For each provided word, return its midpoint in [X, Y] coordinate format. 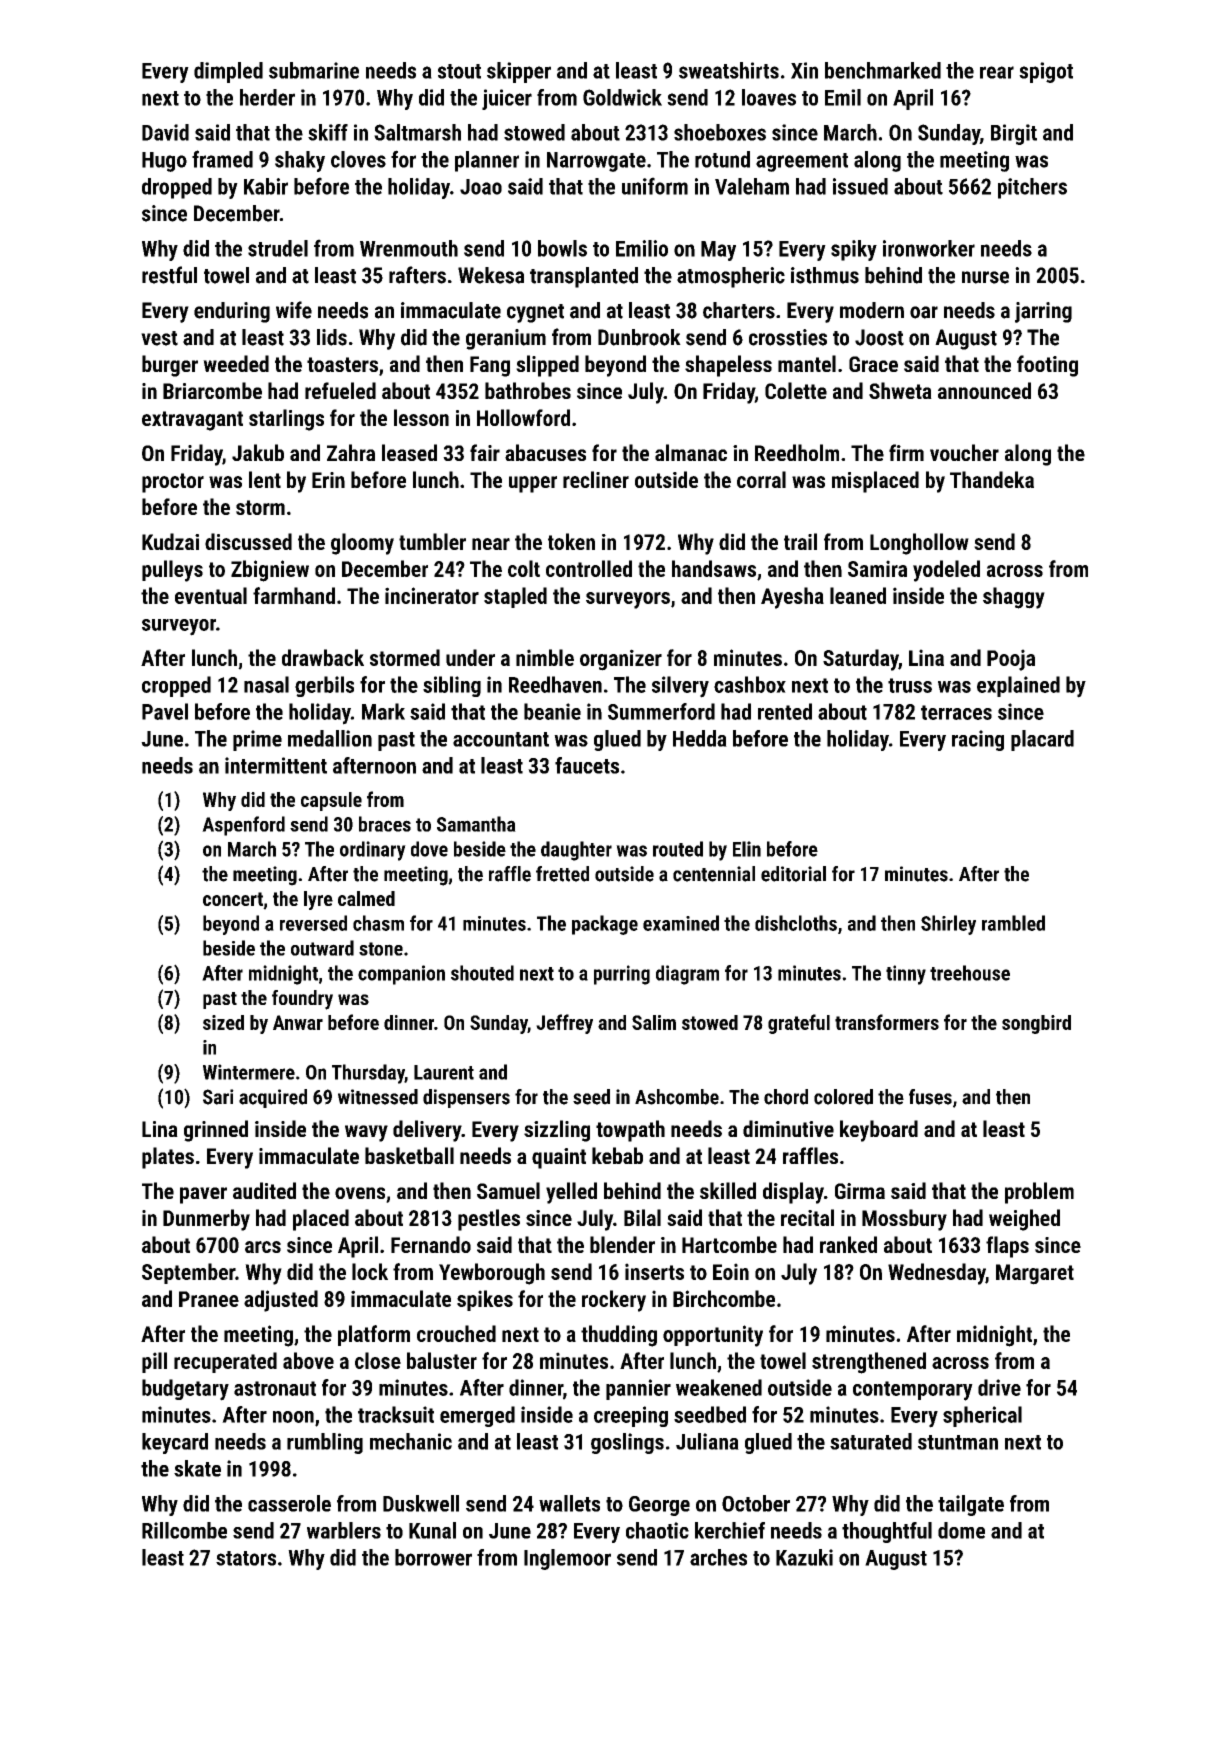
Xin [804, 70]
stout [459, 71]
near [491, 544]
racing [978, 740]
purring [622, 975]
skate [197, 1468]
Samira [877, 568]
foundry [302, 1000]
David [165, 132]
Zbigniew [270, 571]
